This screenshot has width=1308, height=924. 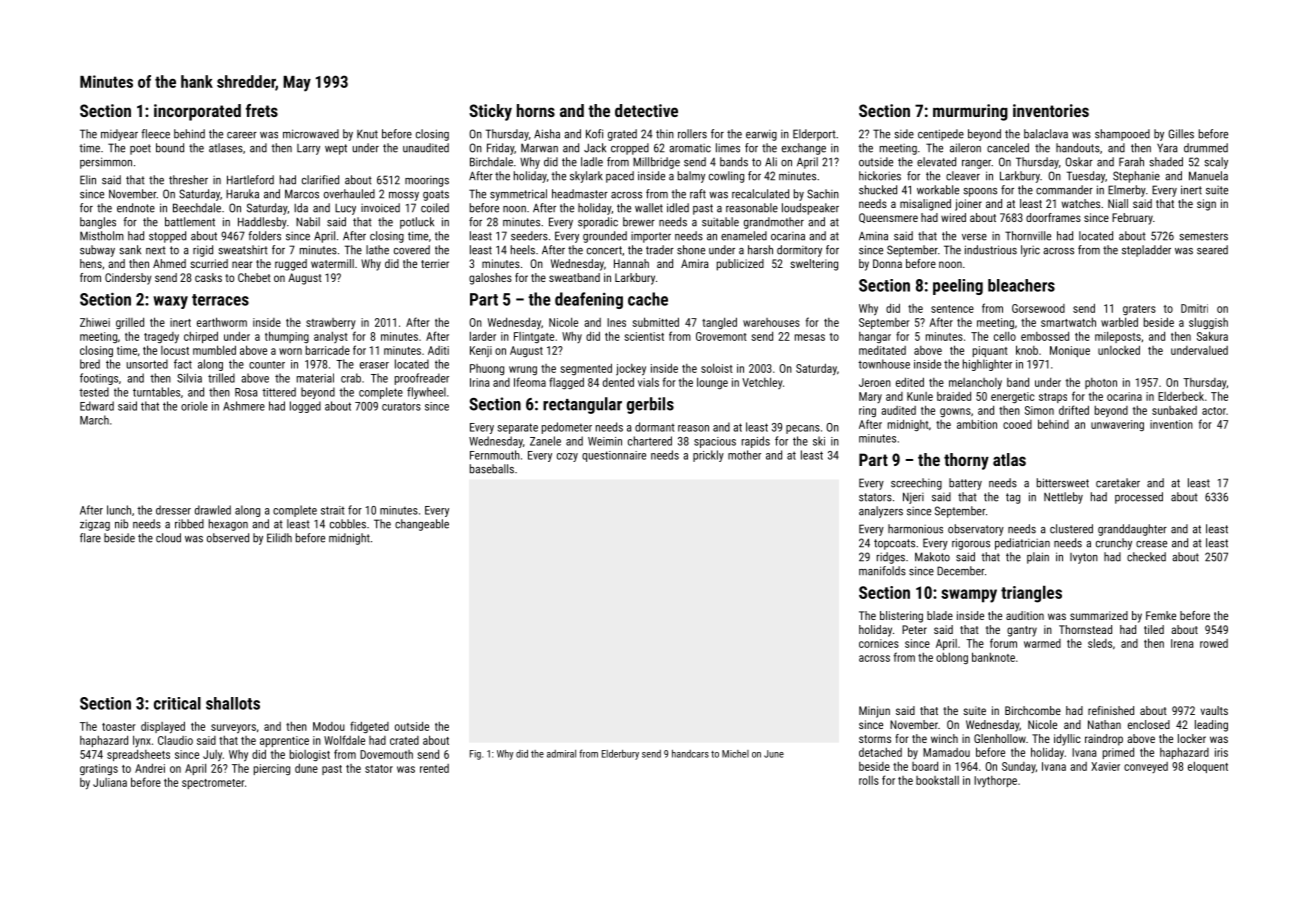 What do you see at coordinates (823, 194) in the screenshot?
I see `Sachin` at bounding box center [823, 194].
